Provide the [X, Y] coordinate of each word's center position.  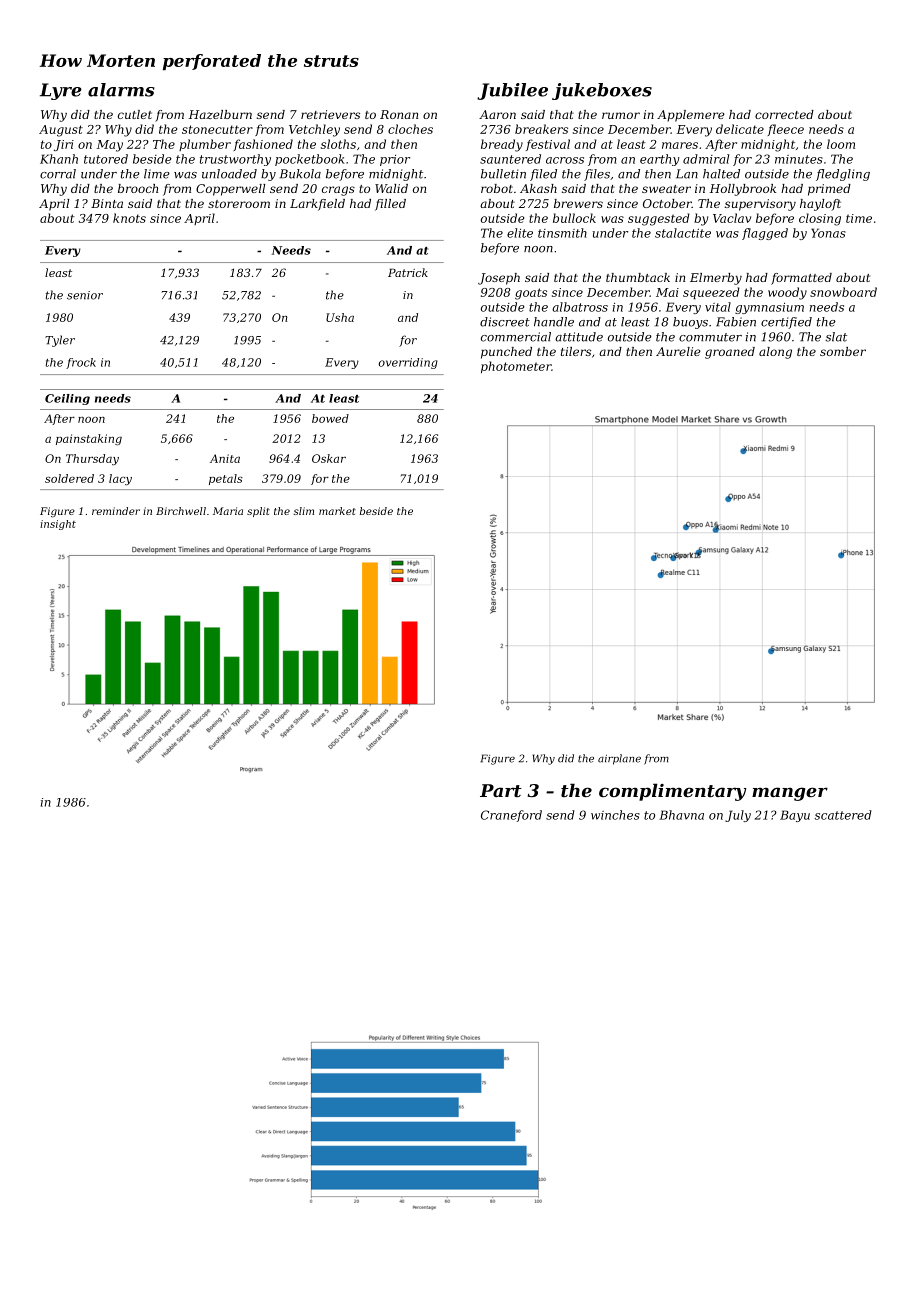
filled [390, 205]
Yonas [828, 233]
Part [501, 790]
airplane [619, 759]
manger [790, 794]
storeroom [239, 204]
